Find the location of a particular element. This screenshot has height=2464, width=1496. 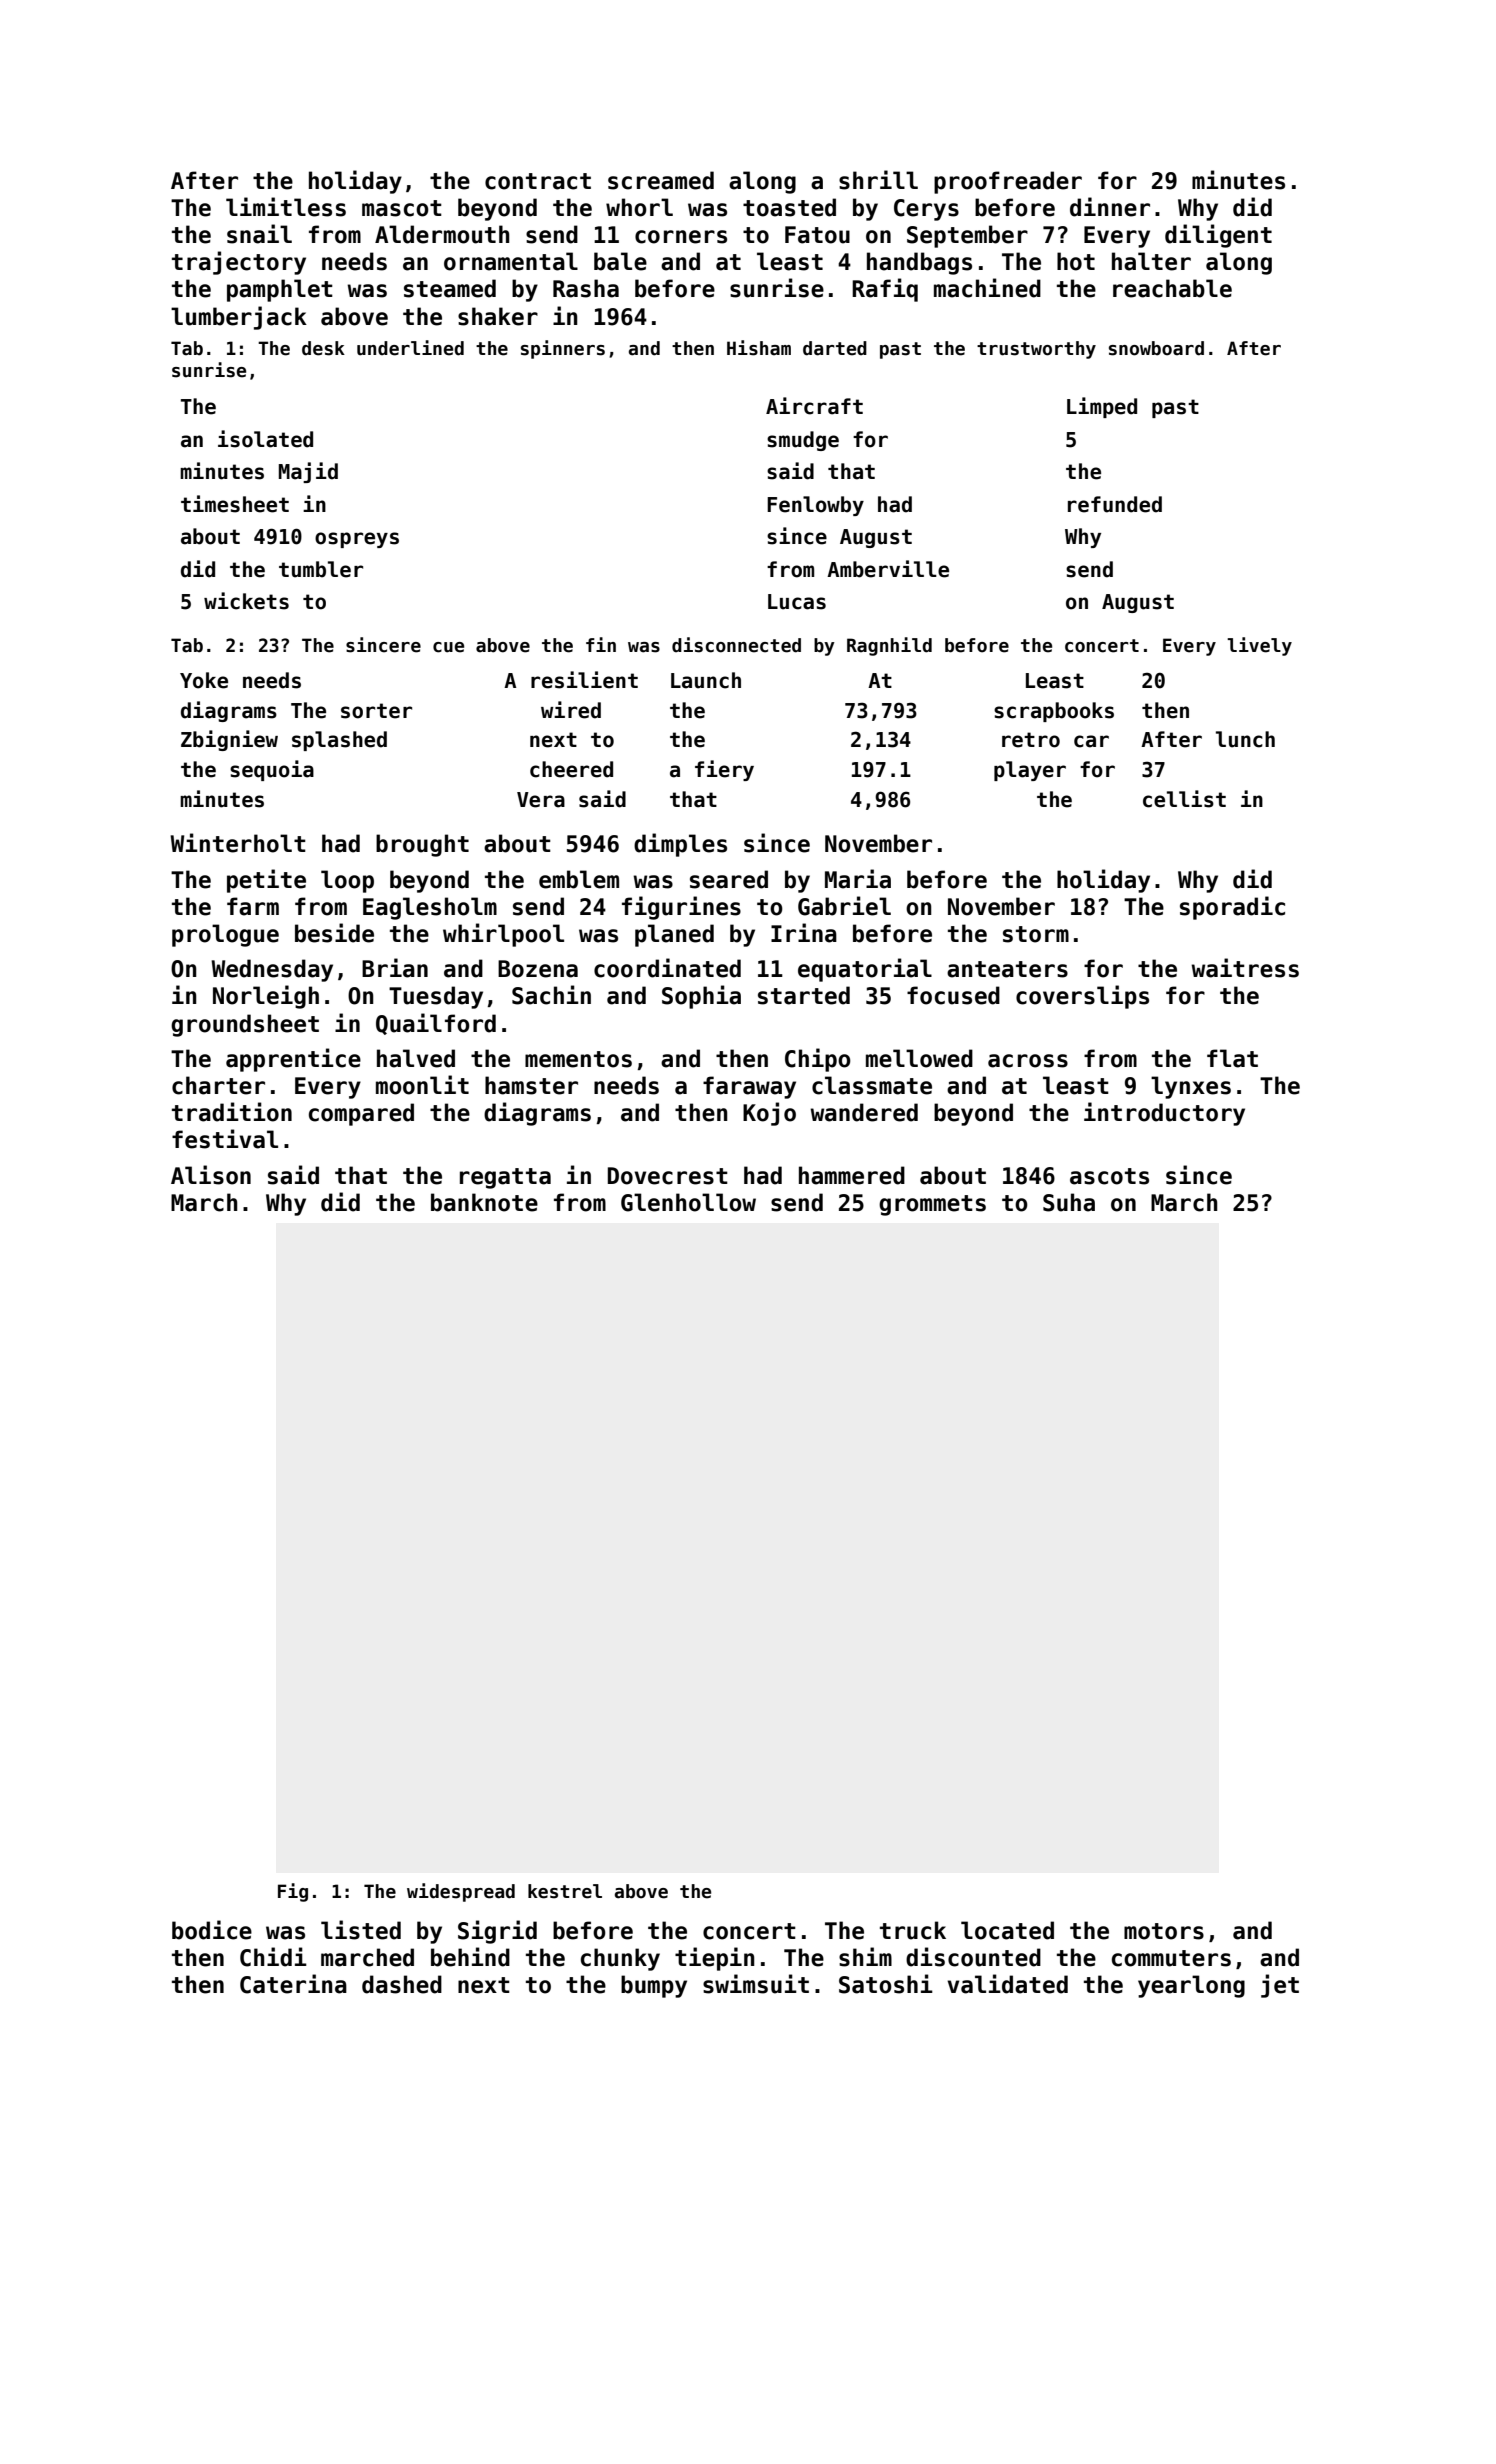

contract is located at coordinates (538, 181).
